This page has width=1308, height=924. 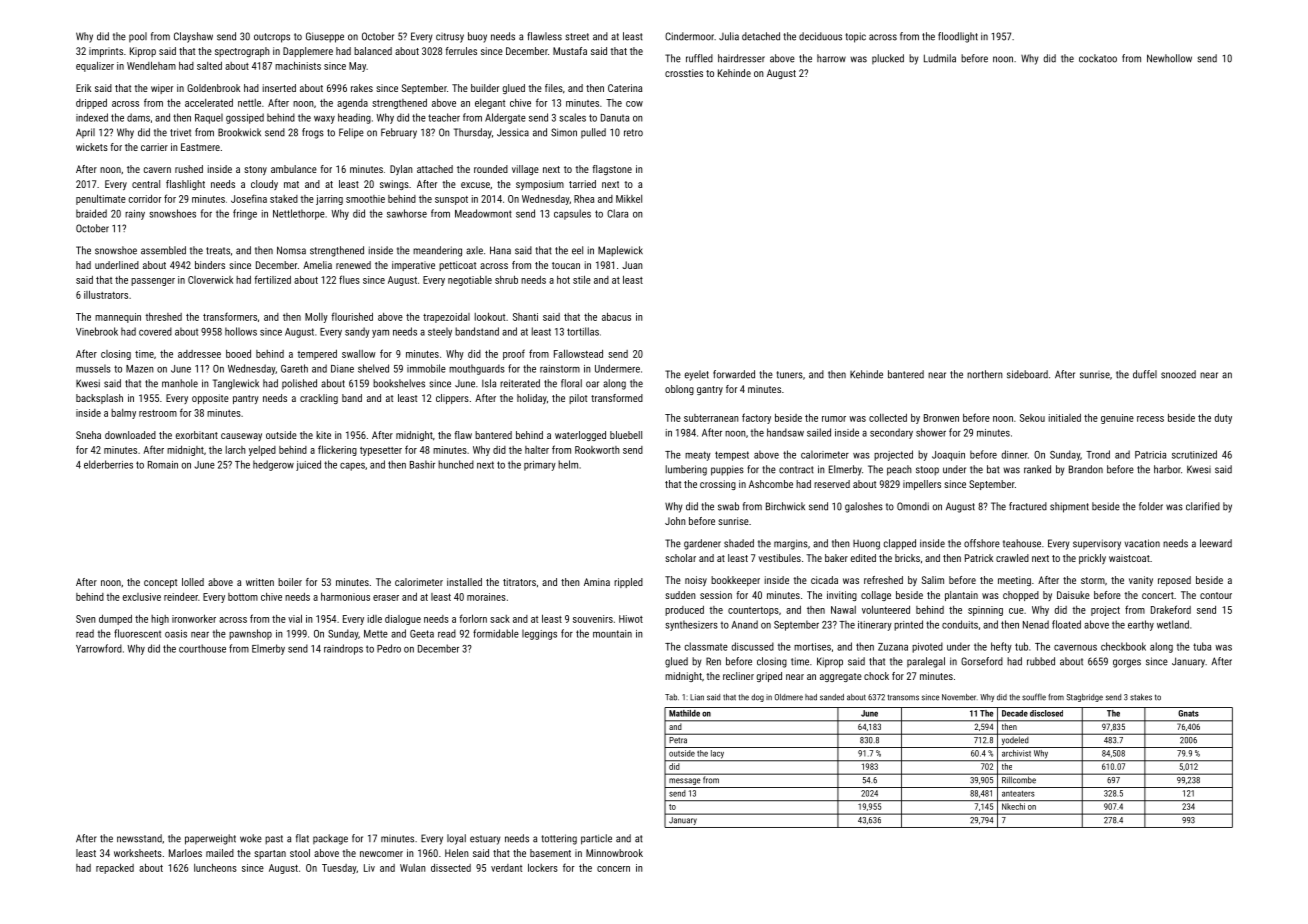 What do you see at coordinates (732, 456) in the page?
I see `tempest` at bounding box center [732, 456].
